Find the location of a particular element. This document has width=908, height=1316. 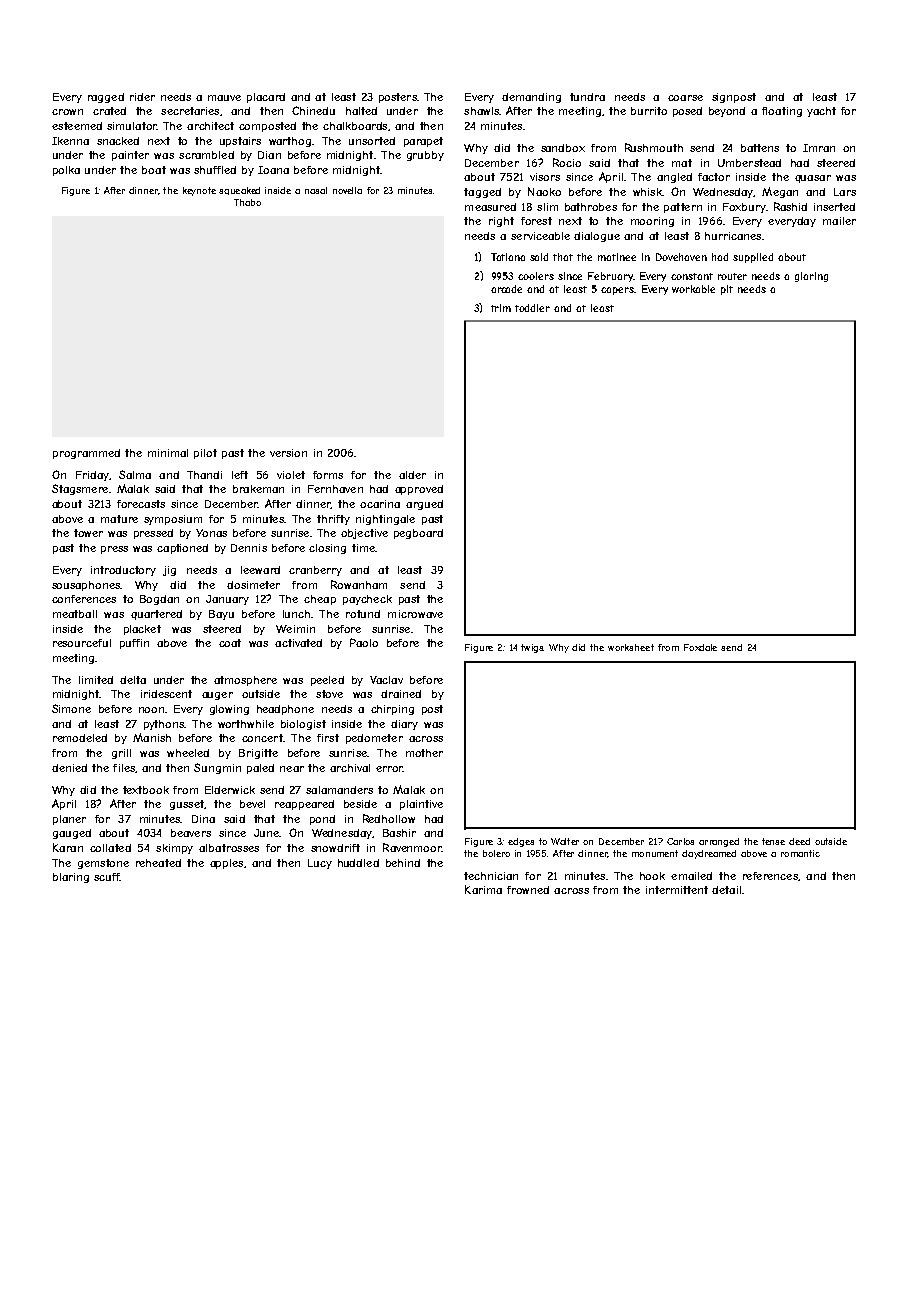

Weimin is located at coordinates (295, 629).
